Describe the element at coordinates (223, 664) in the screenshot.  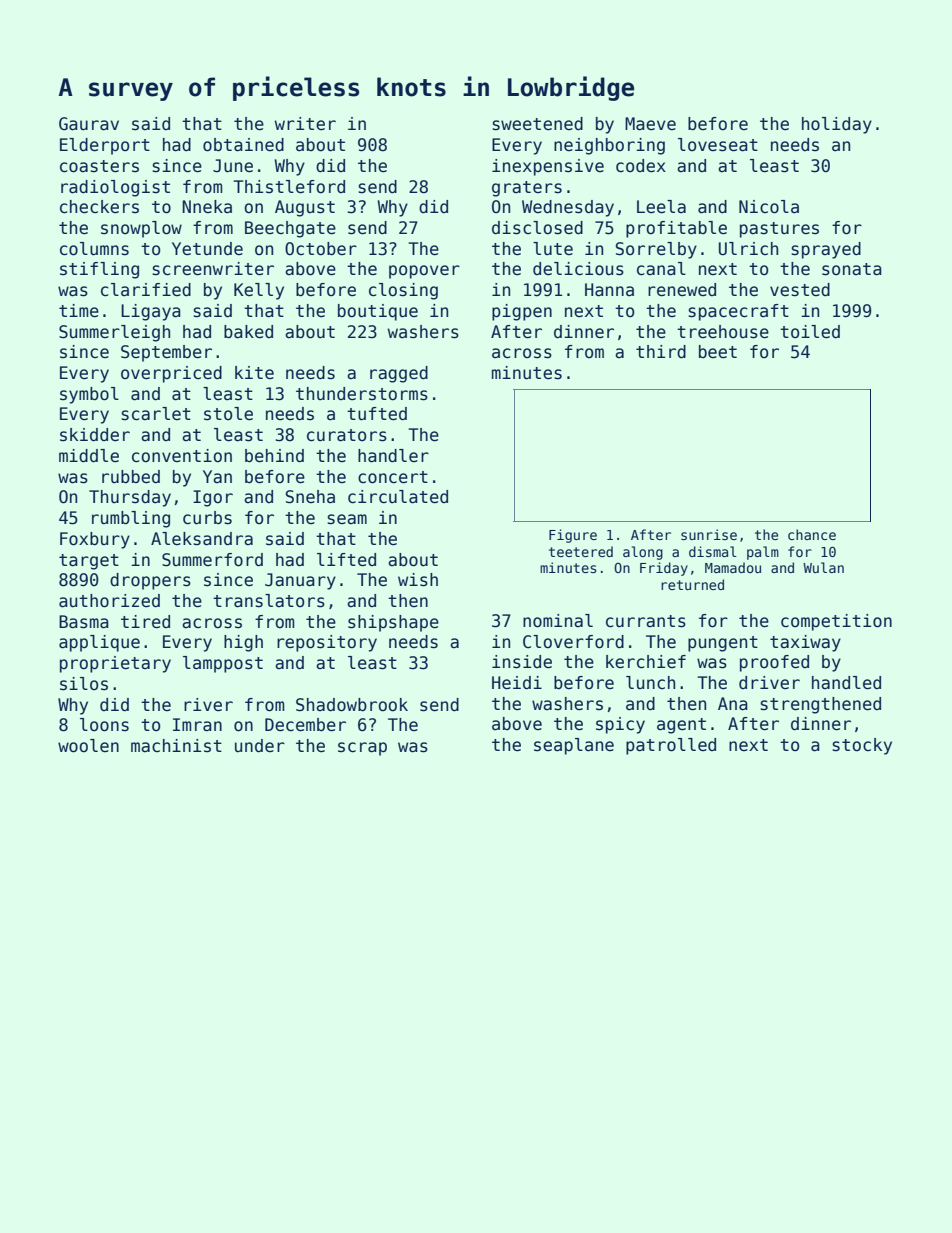
I see `lamppost` at that location.
